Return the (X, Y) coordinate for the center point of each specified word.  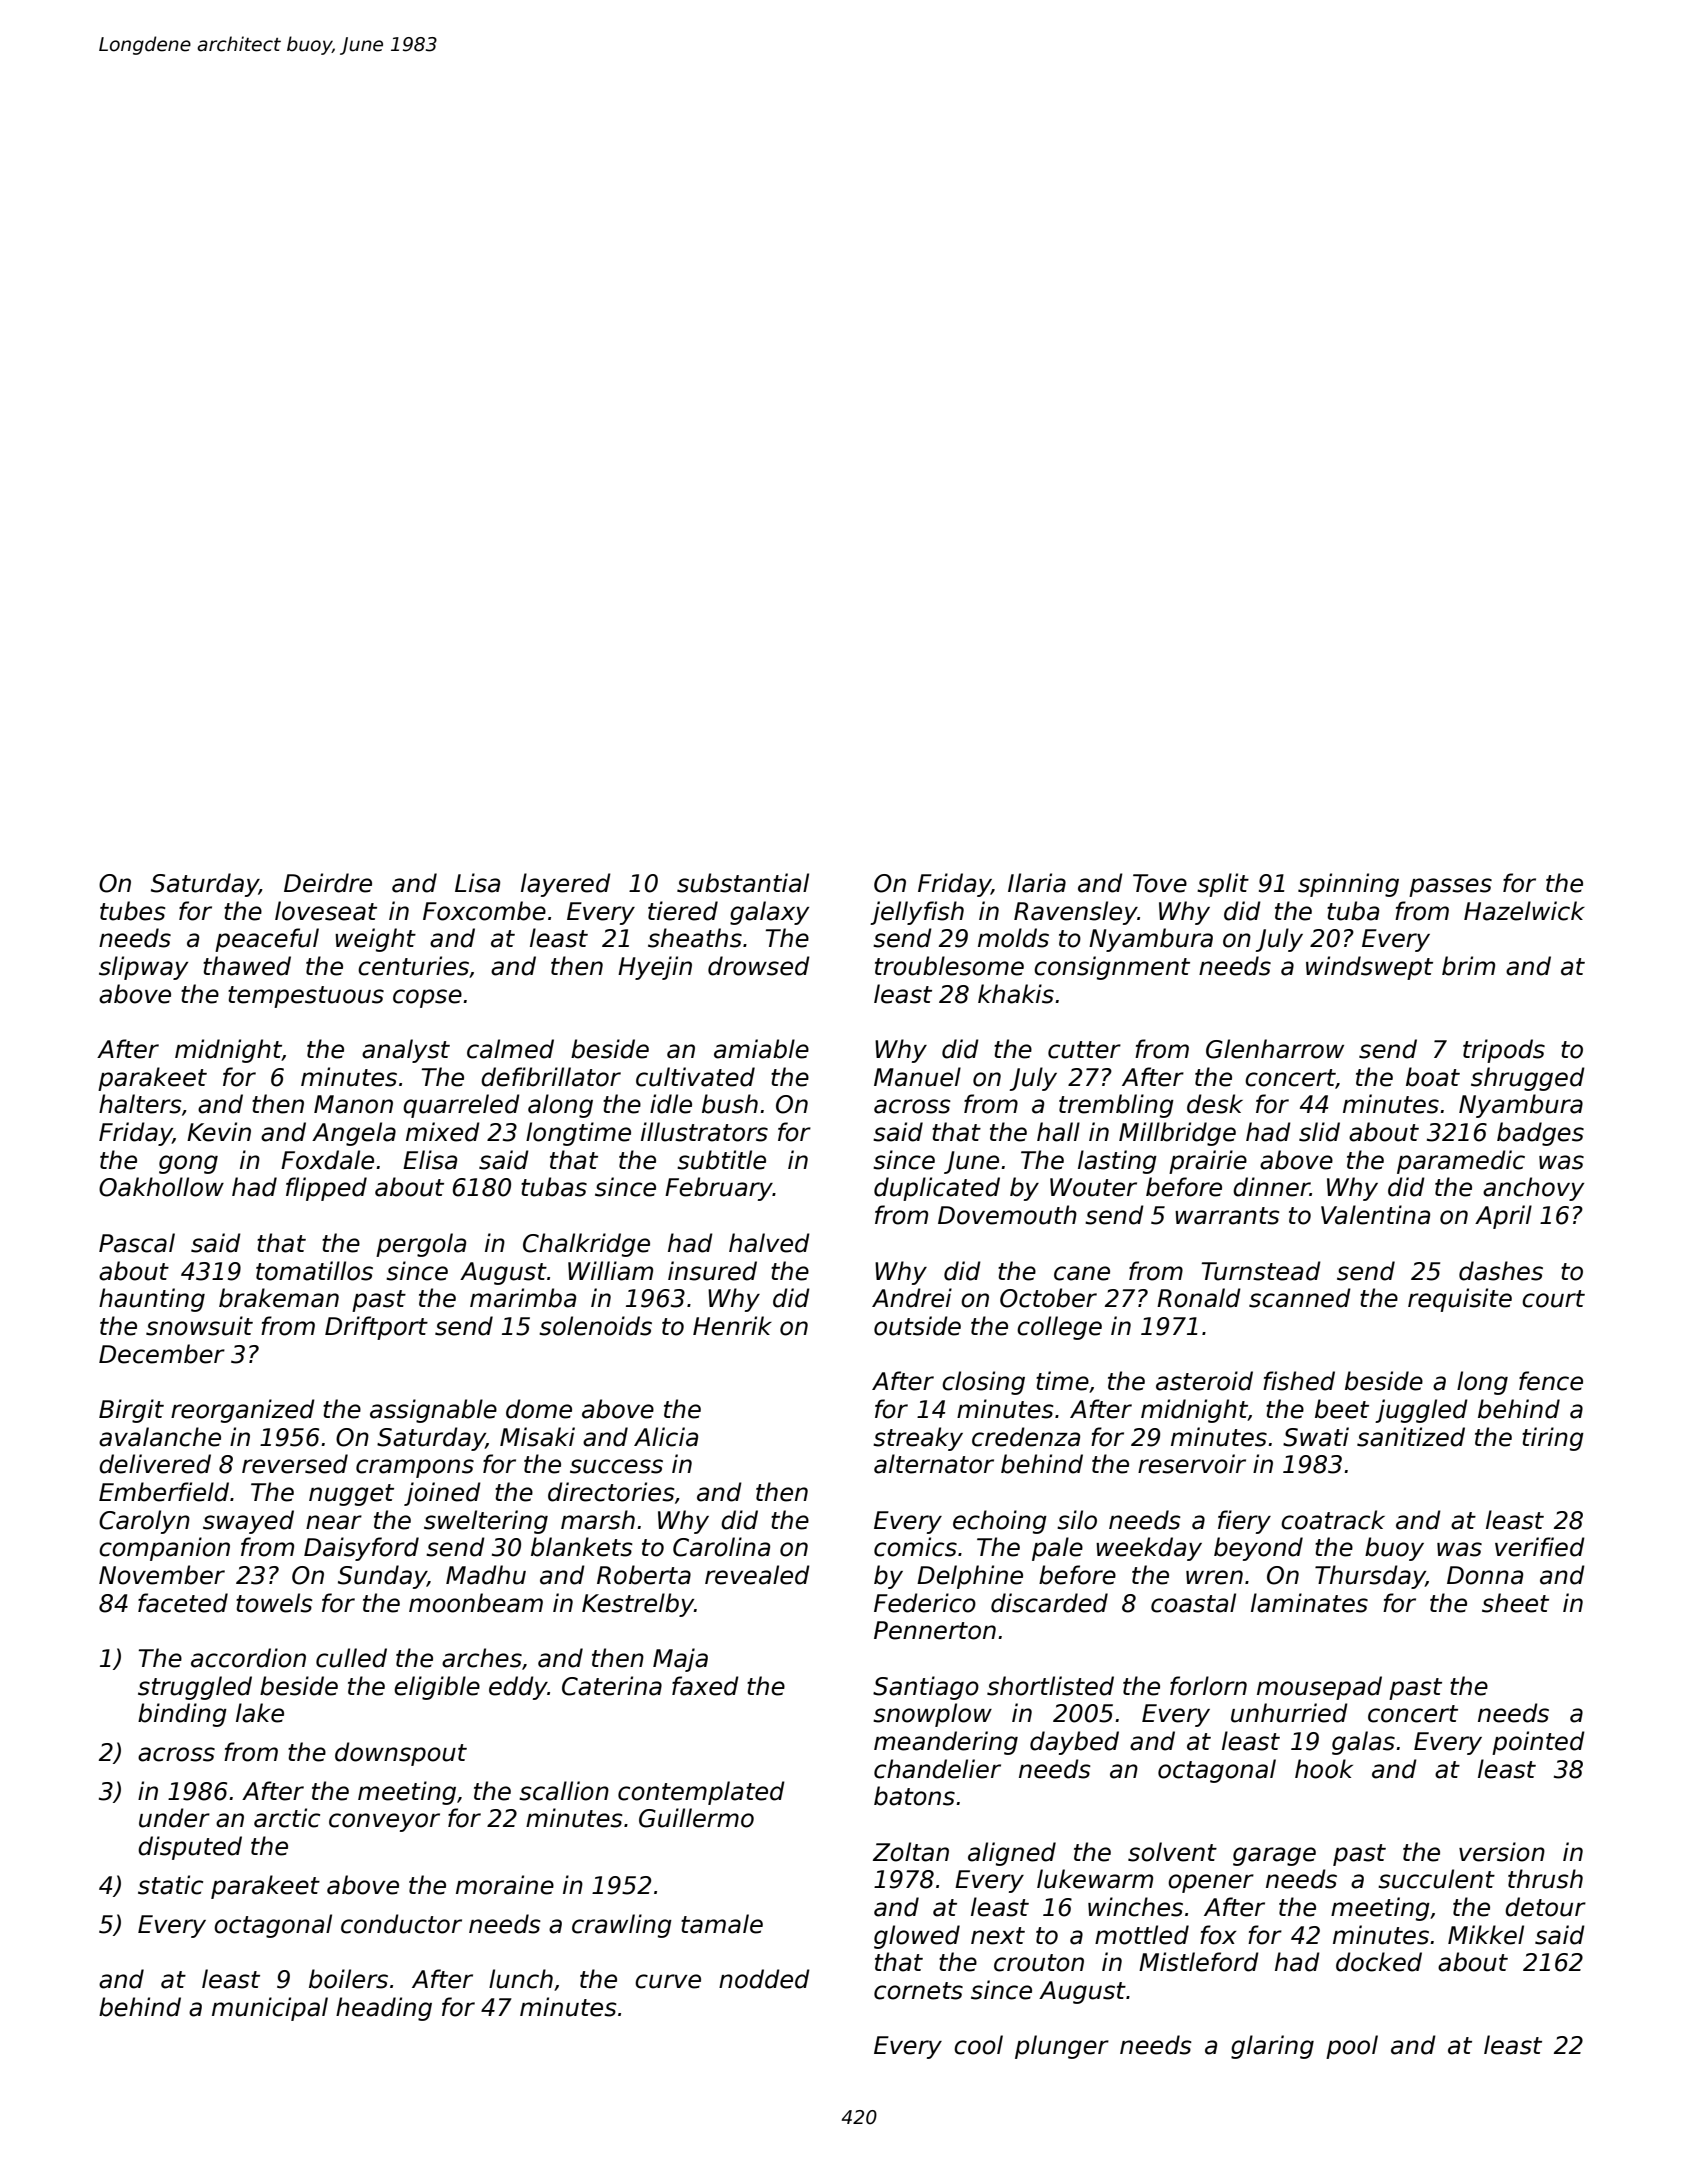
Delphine (970, 1577)
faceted (183, 1603)
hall (1058, 1132)
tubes (133, 911)
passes (1450, 887)
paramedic (1461, 1162)
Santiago (926, 1688)
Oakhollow (161, 1187)
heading (384, 2009)
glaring (1272, 2047)
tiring (1553, 1439)
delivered (155, 1464)
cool (978, 2045)
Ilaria (1037, 883)
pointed (1538, 1743)
